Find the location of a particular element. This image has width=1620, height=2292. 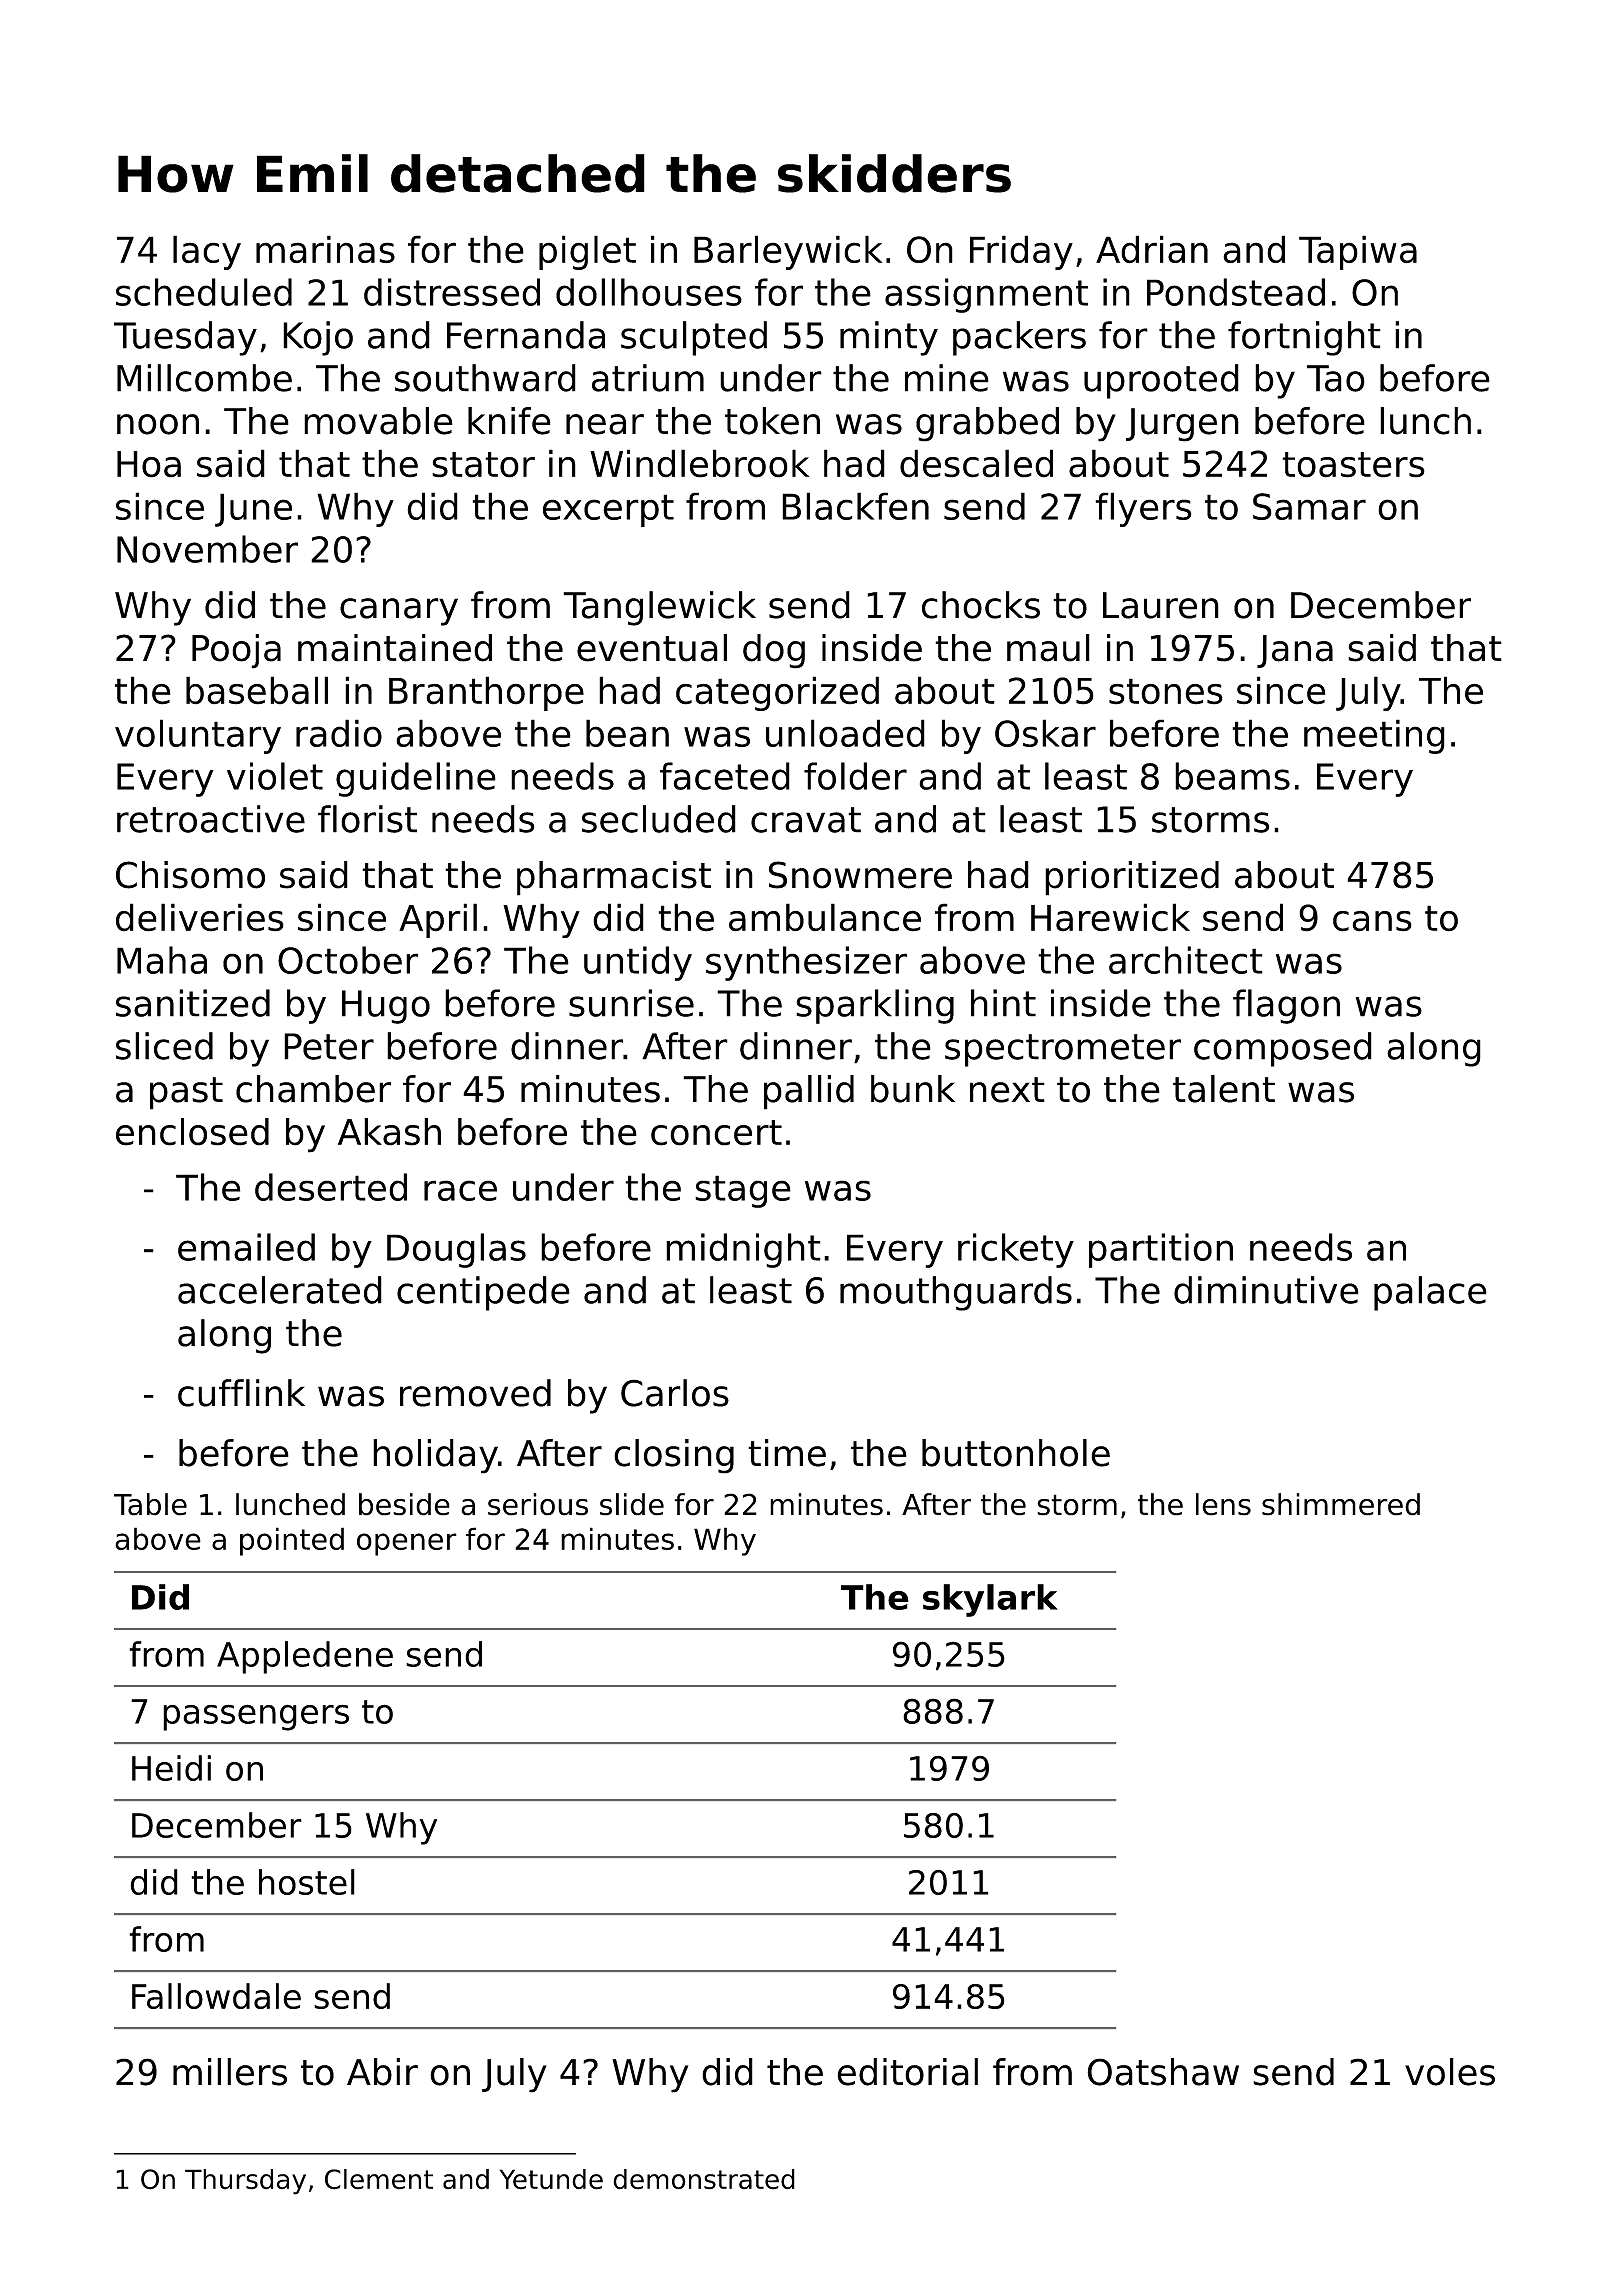

voles is located at coordinates (1450, 2072).
